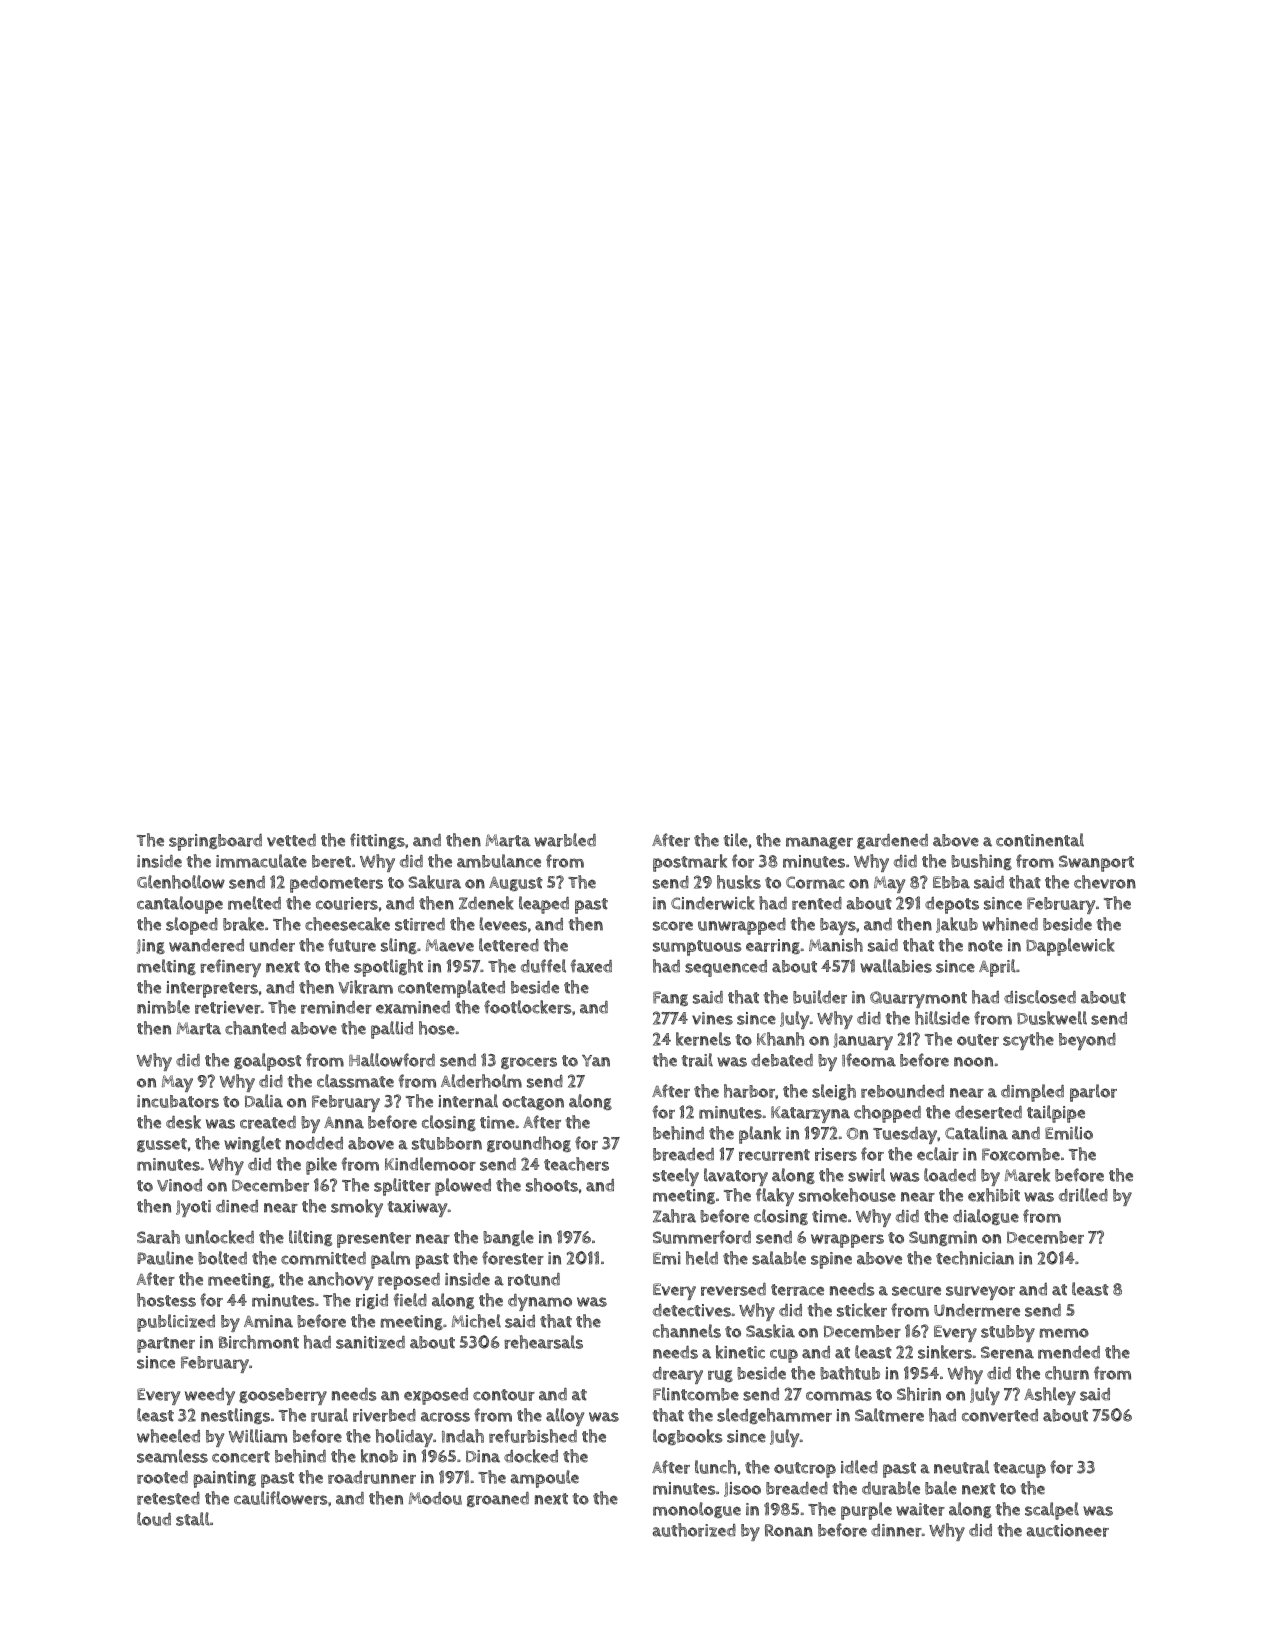  Describe the element at coordinates (896, 966) in the screenshot. I see `wallabies` at that location.
